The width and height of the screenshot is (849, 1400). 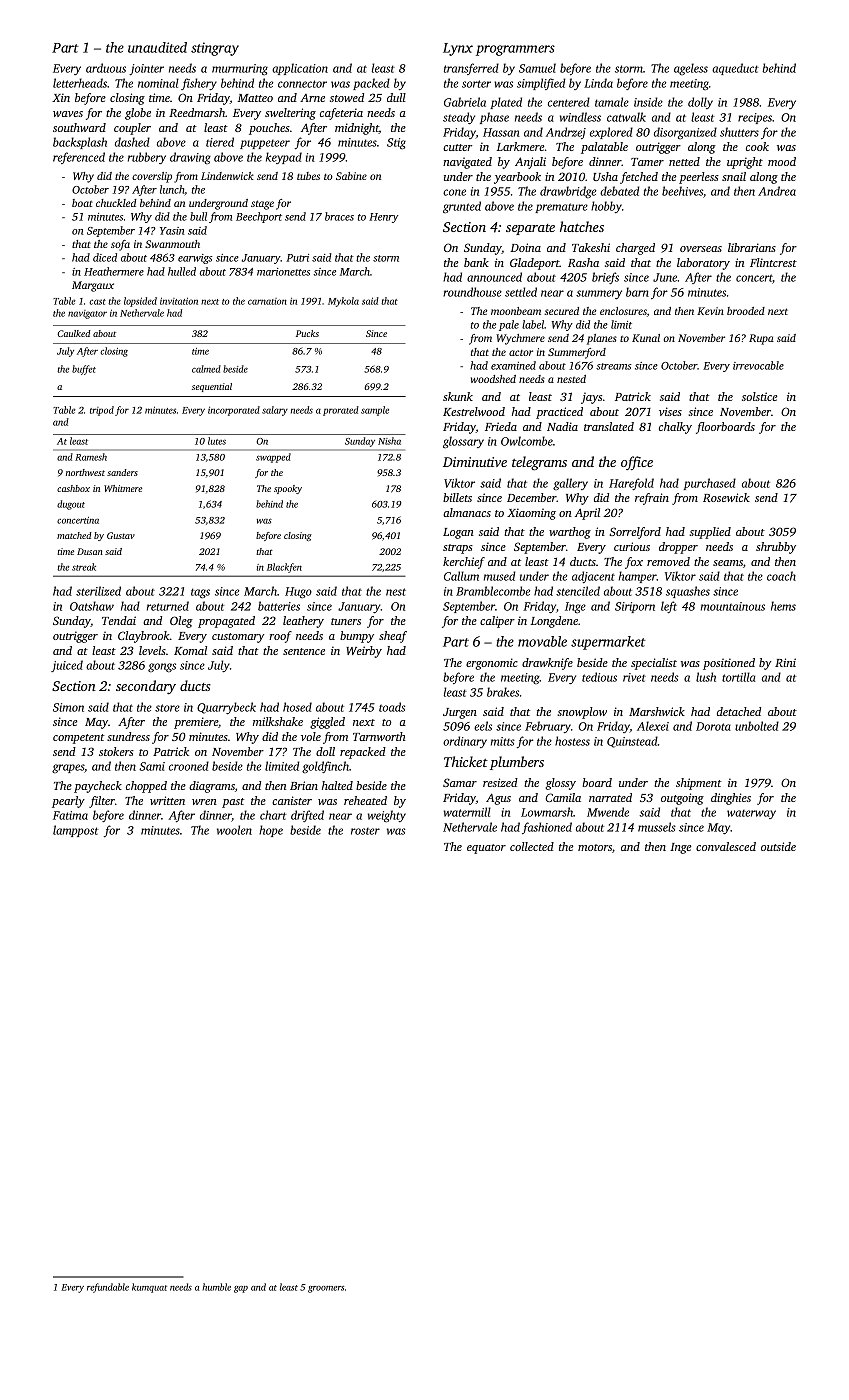 I want to click on shutters, so click(x=739, y=132).
